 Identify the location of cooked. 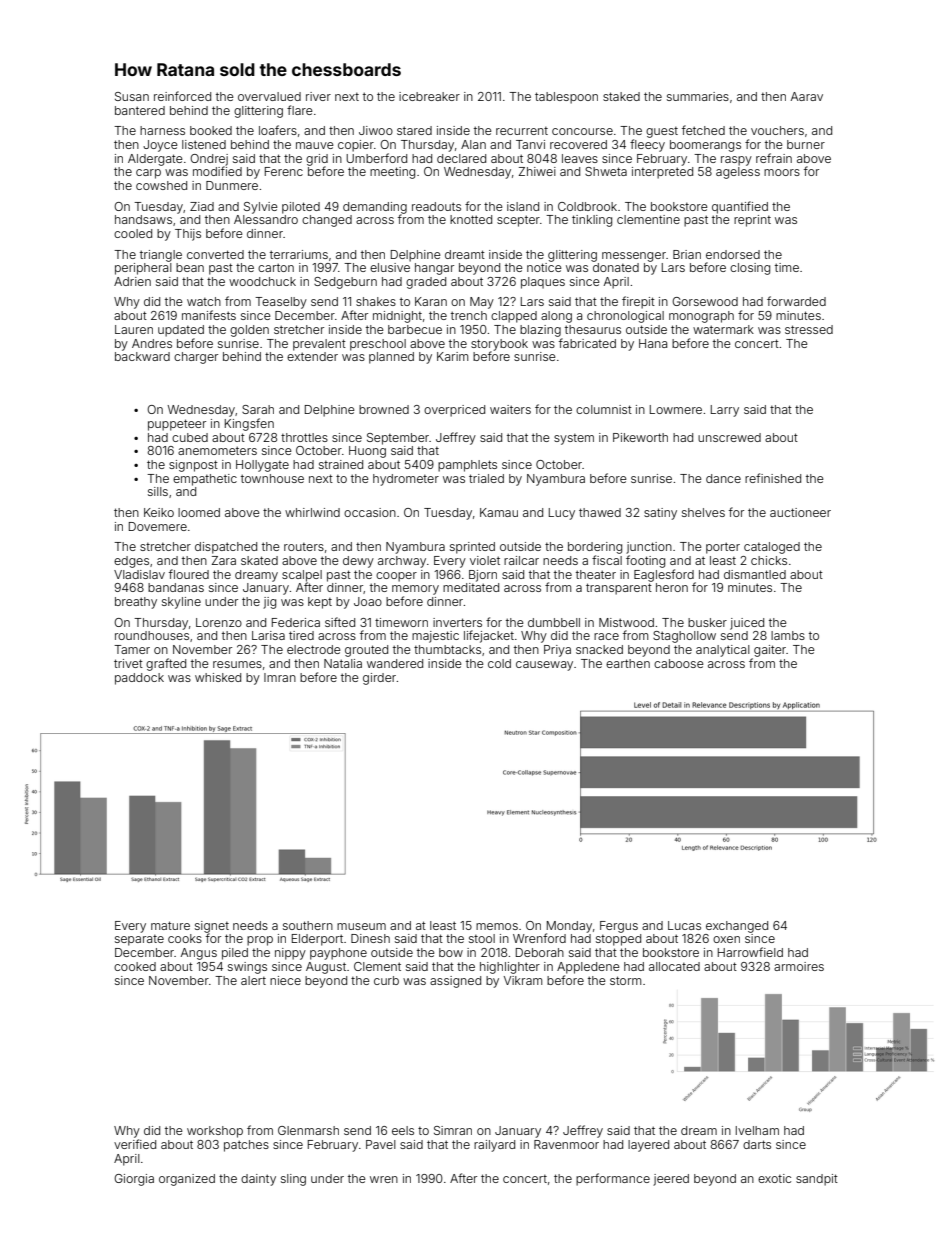
(135, 966).
